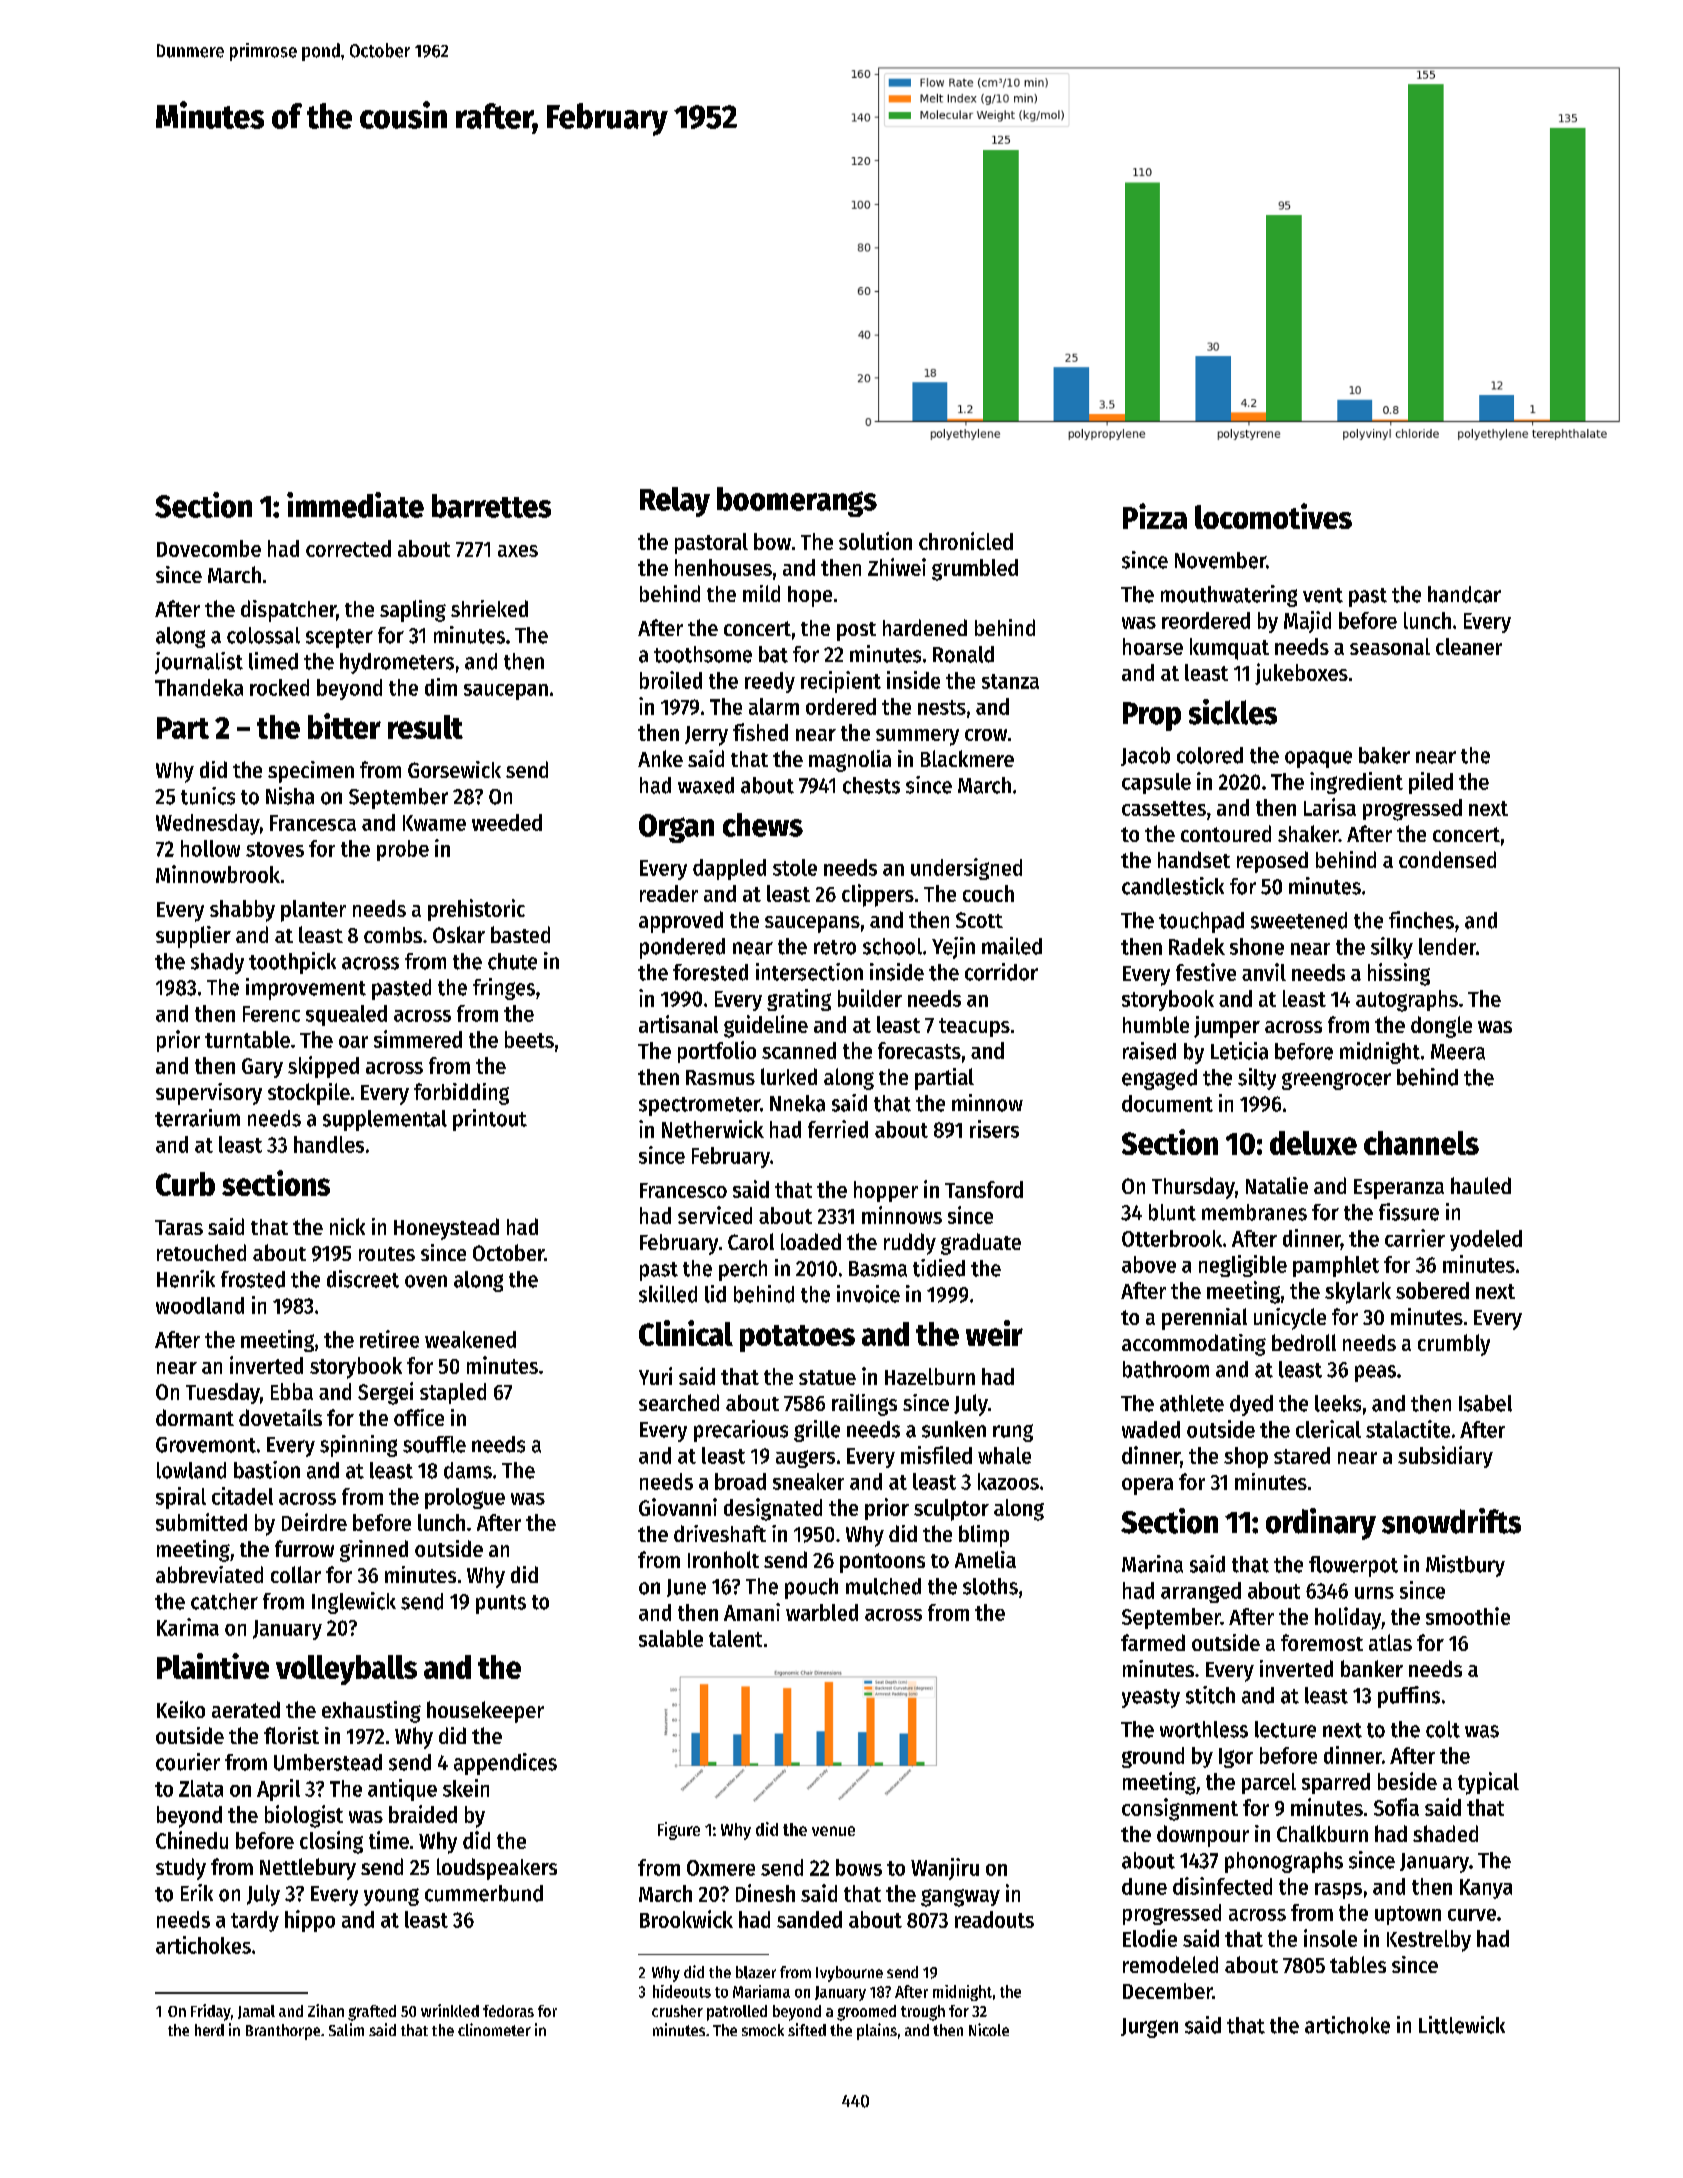  I want to click on boomerangs, so click(797, 502).
